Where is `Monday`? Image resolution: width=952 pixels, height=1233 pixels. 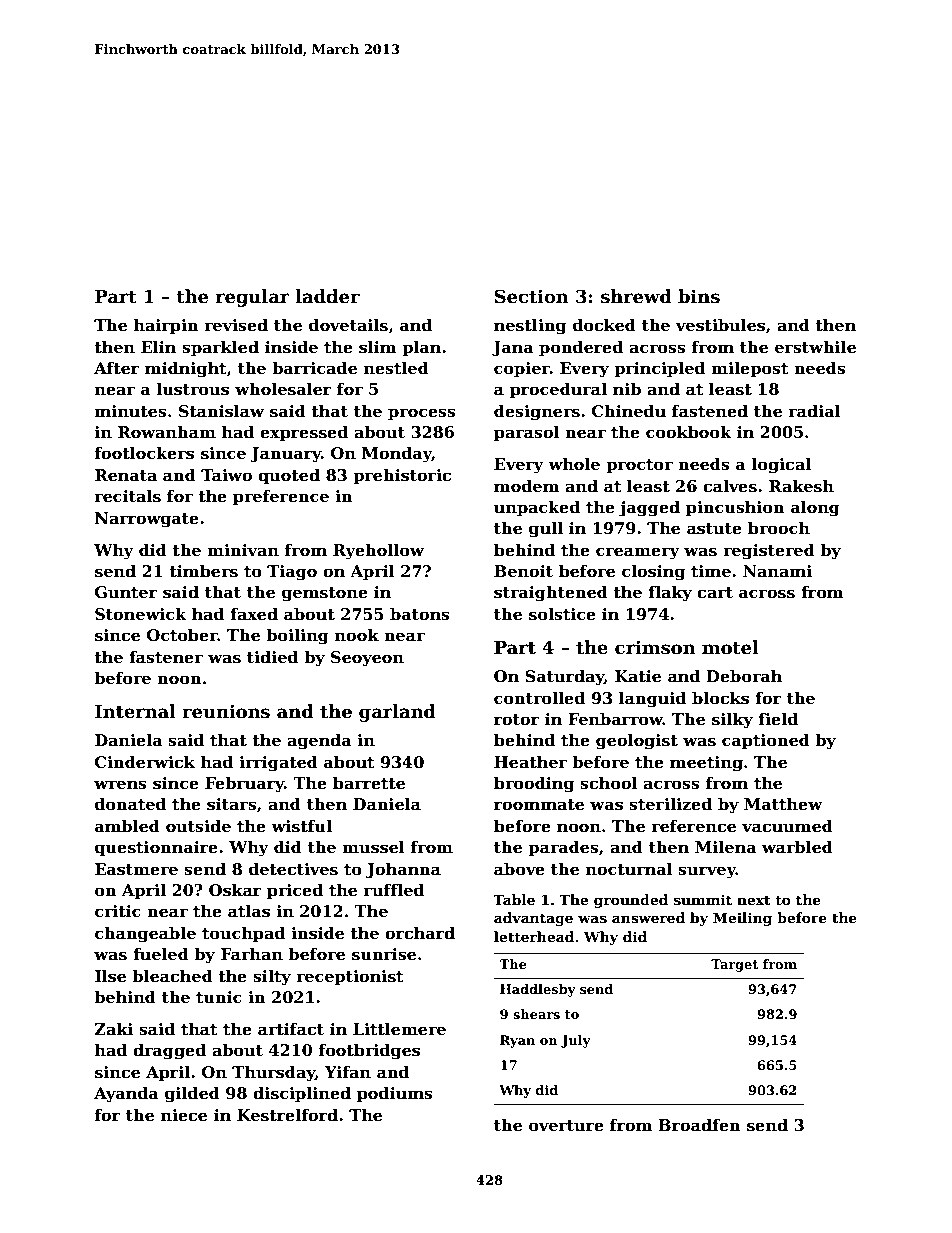 Monday is located at coordinates (397, 454).
